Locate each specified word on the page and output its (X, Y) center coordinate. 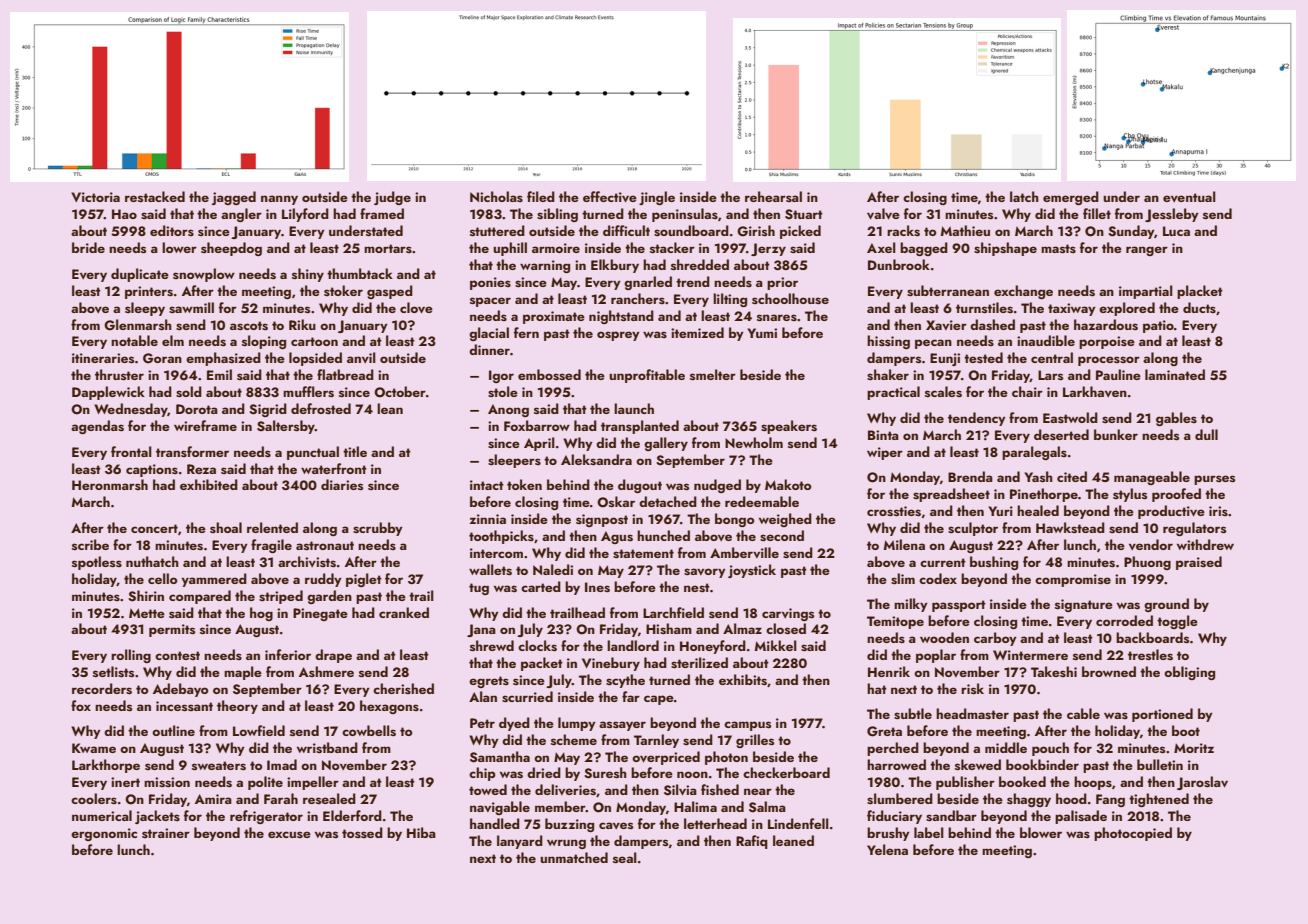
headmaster (972, 713)
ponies (490, 283)
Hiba (421, 832)
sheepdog (231, 249)
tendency (977, 419)
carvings (788, 614)
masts (1058, 248)
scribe (90, 544)
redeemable (762, 501)
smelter (713, 374)
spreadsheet (951, 495)
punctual (313, 453)
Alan (483, 696)
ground (1166, 605)
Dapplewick (108, 393)
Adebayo (181, 690)
